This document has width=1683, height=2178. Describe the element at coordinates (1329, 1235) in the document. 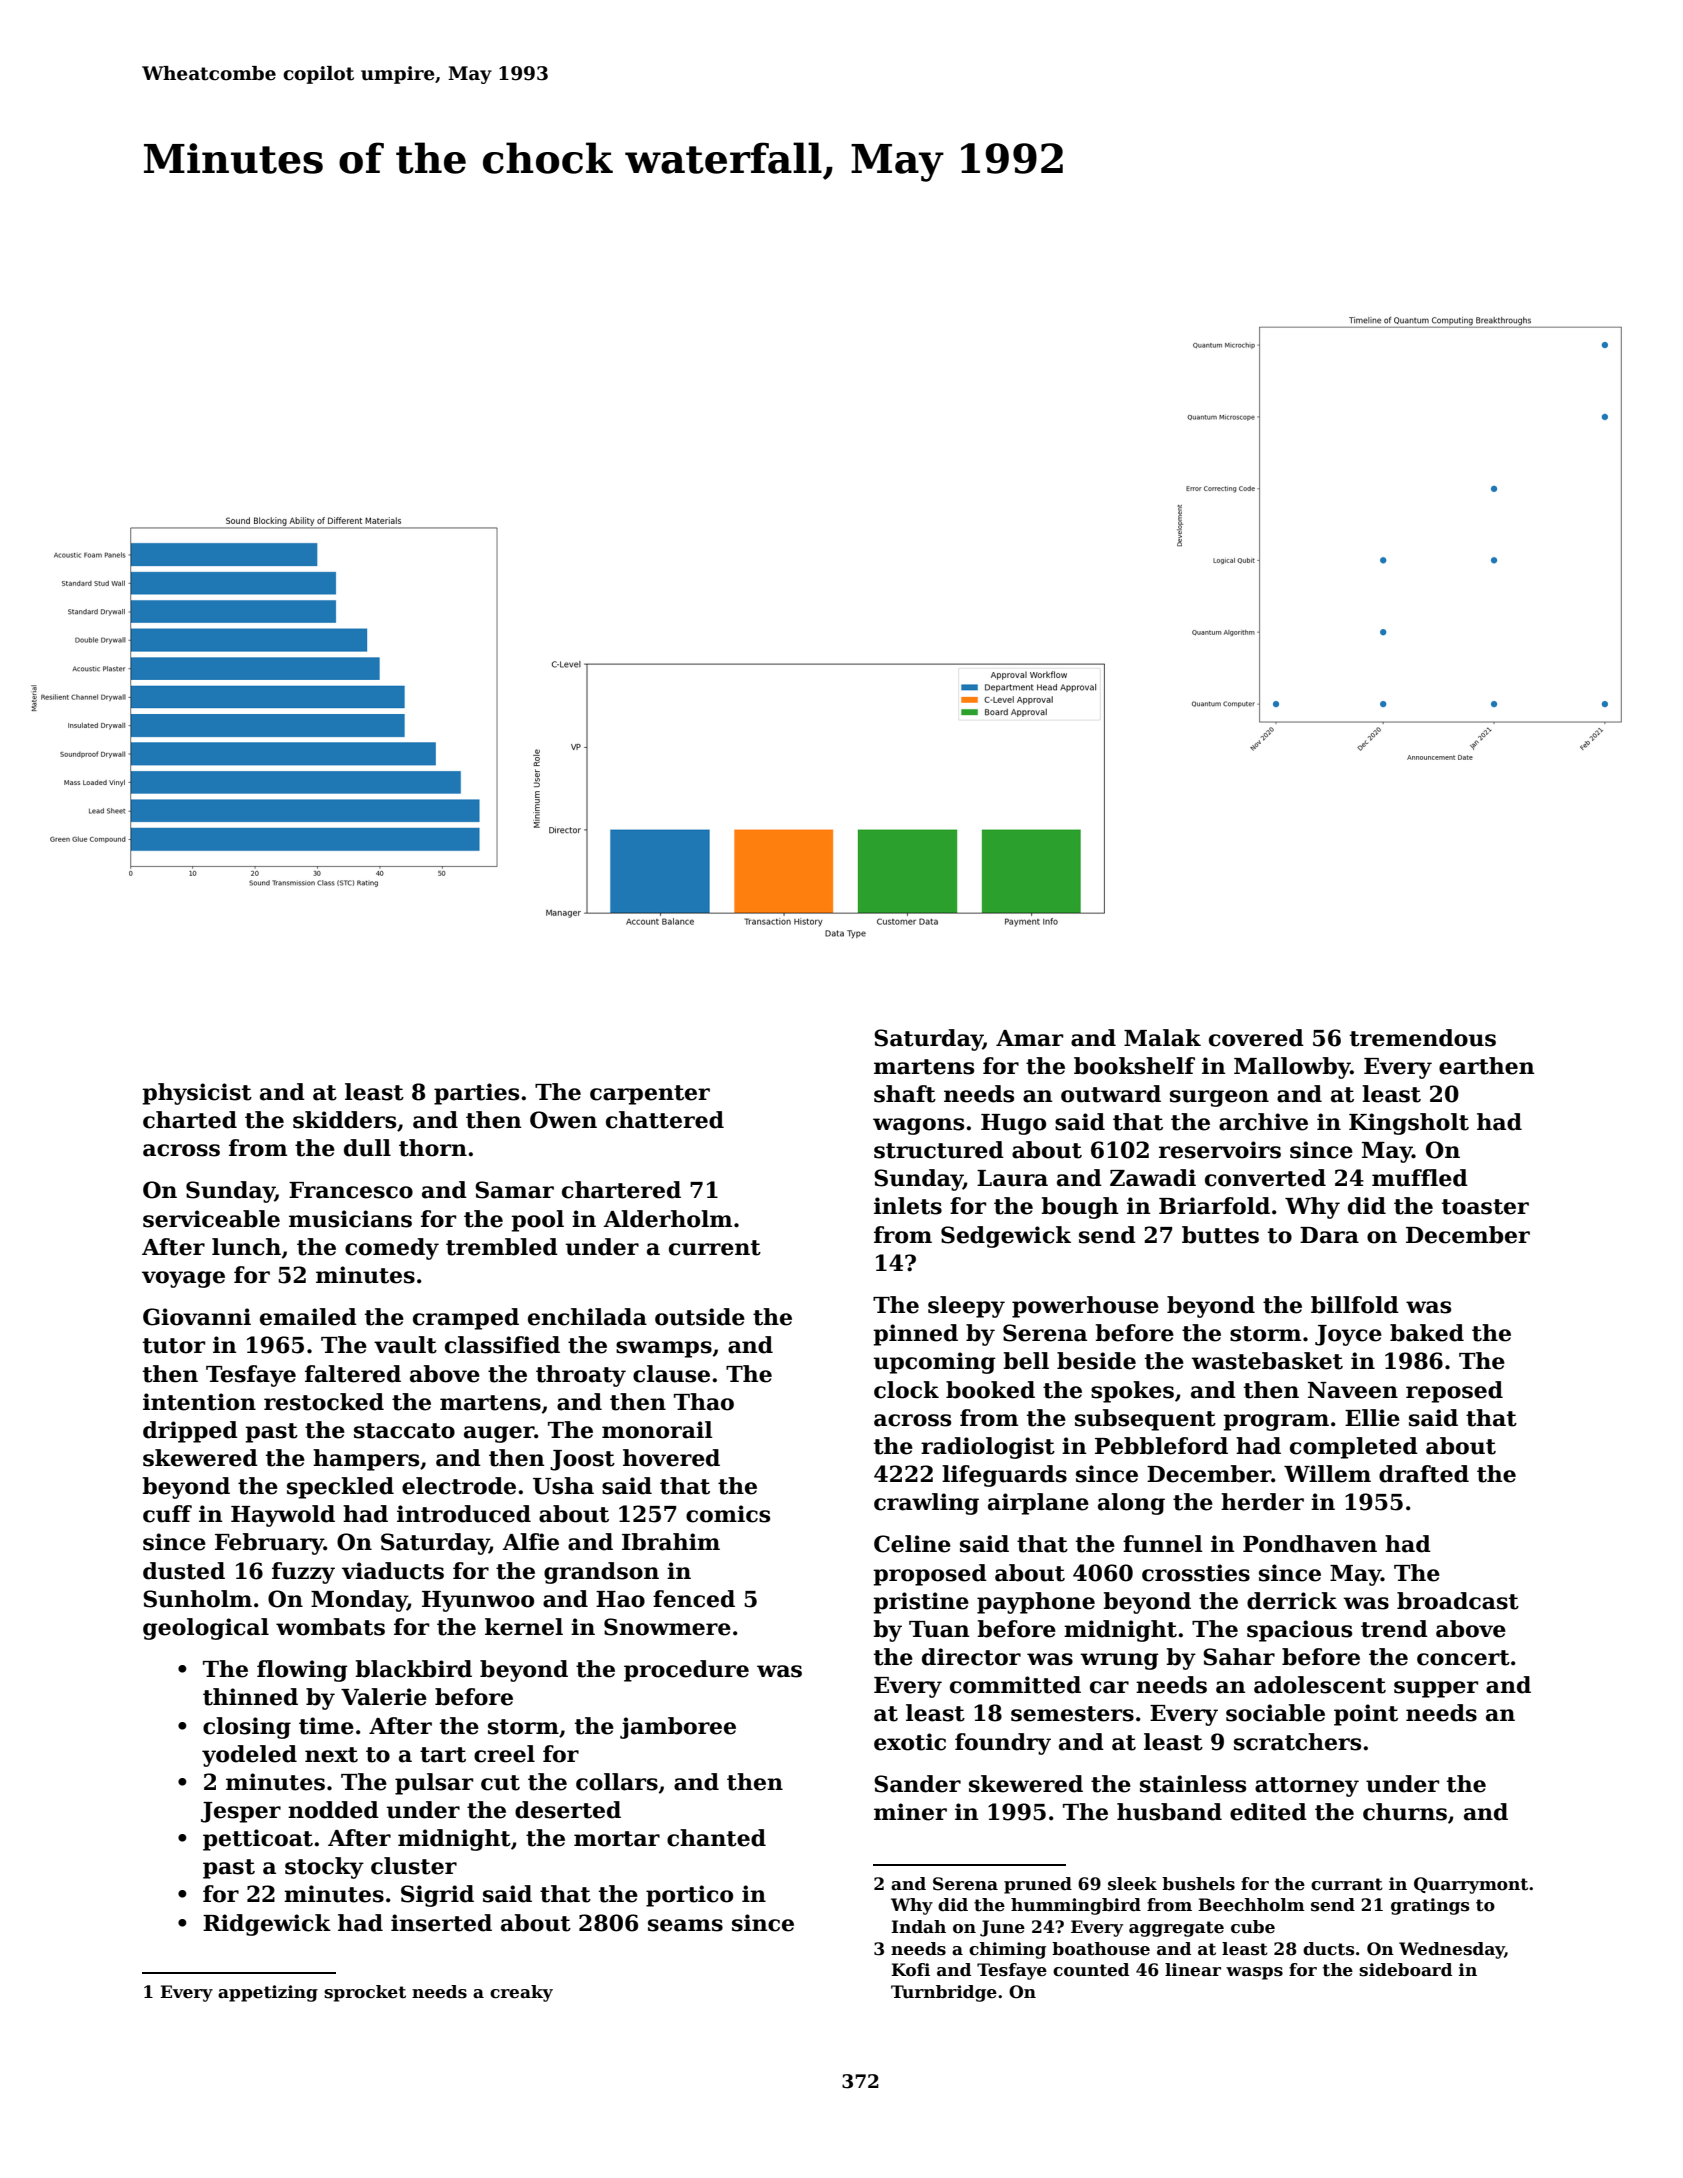

I see `Dara` at that location.
